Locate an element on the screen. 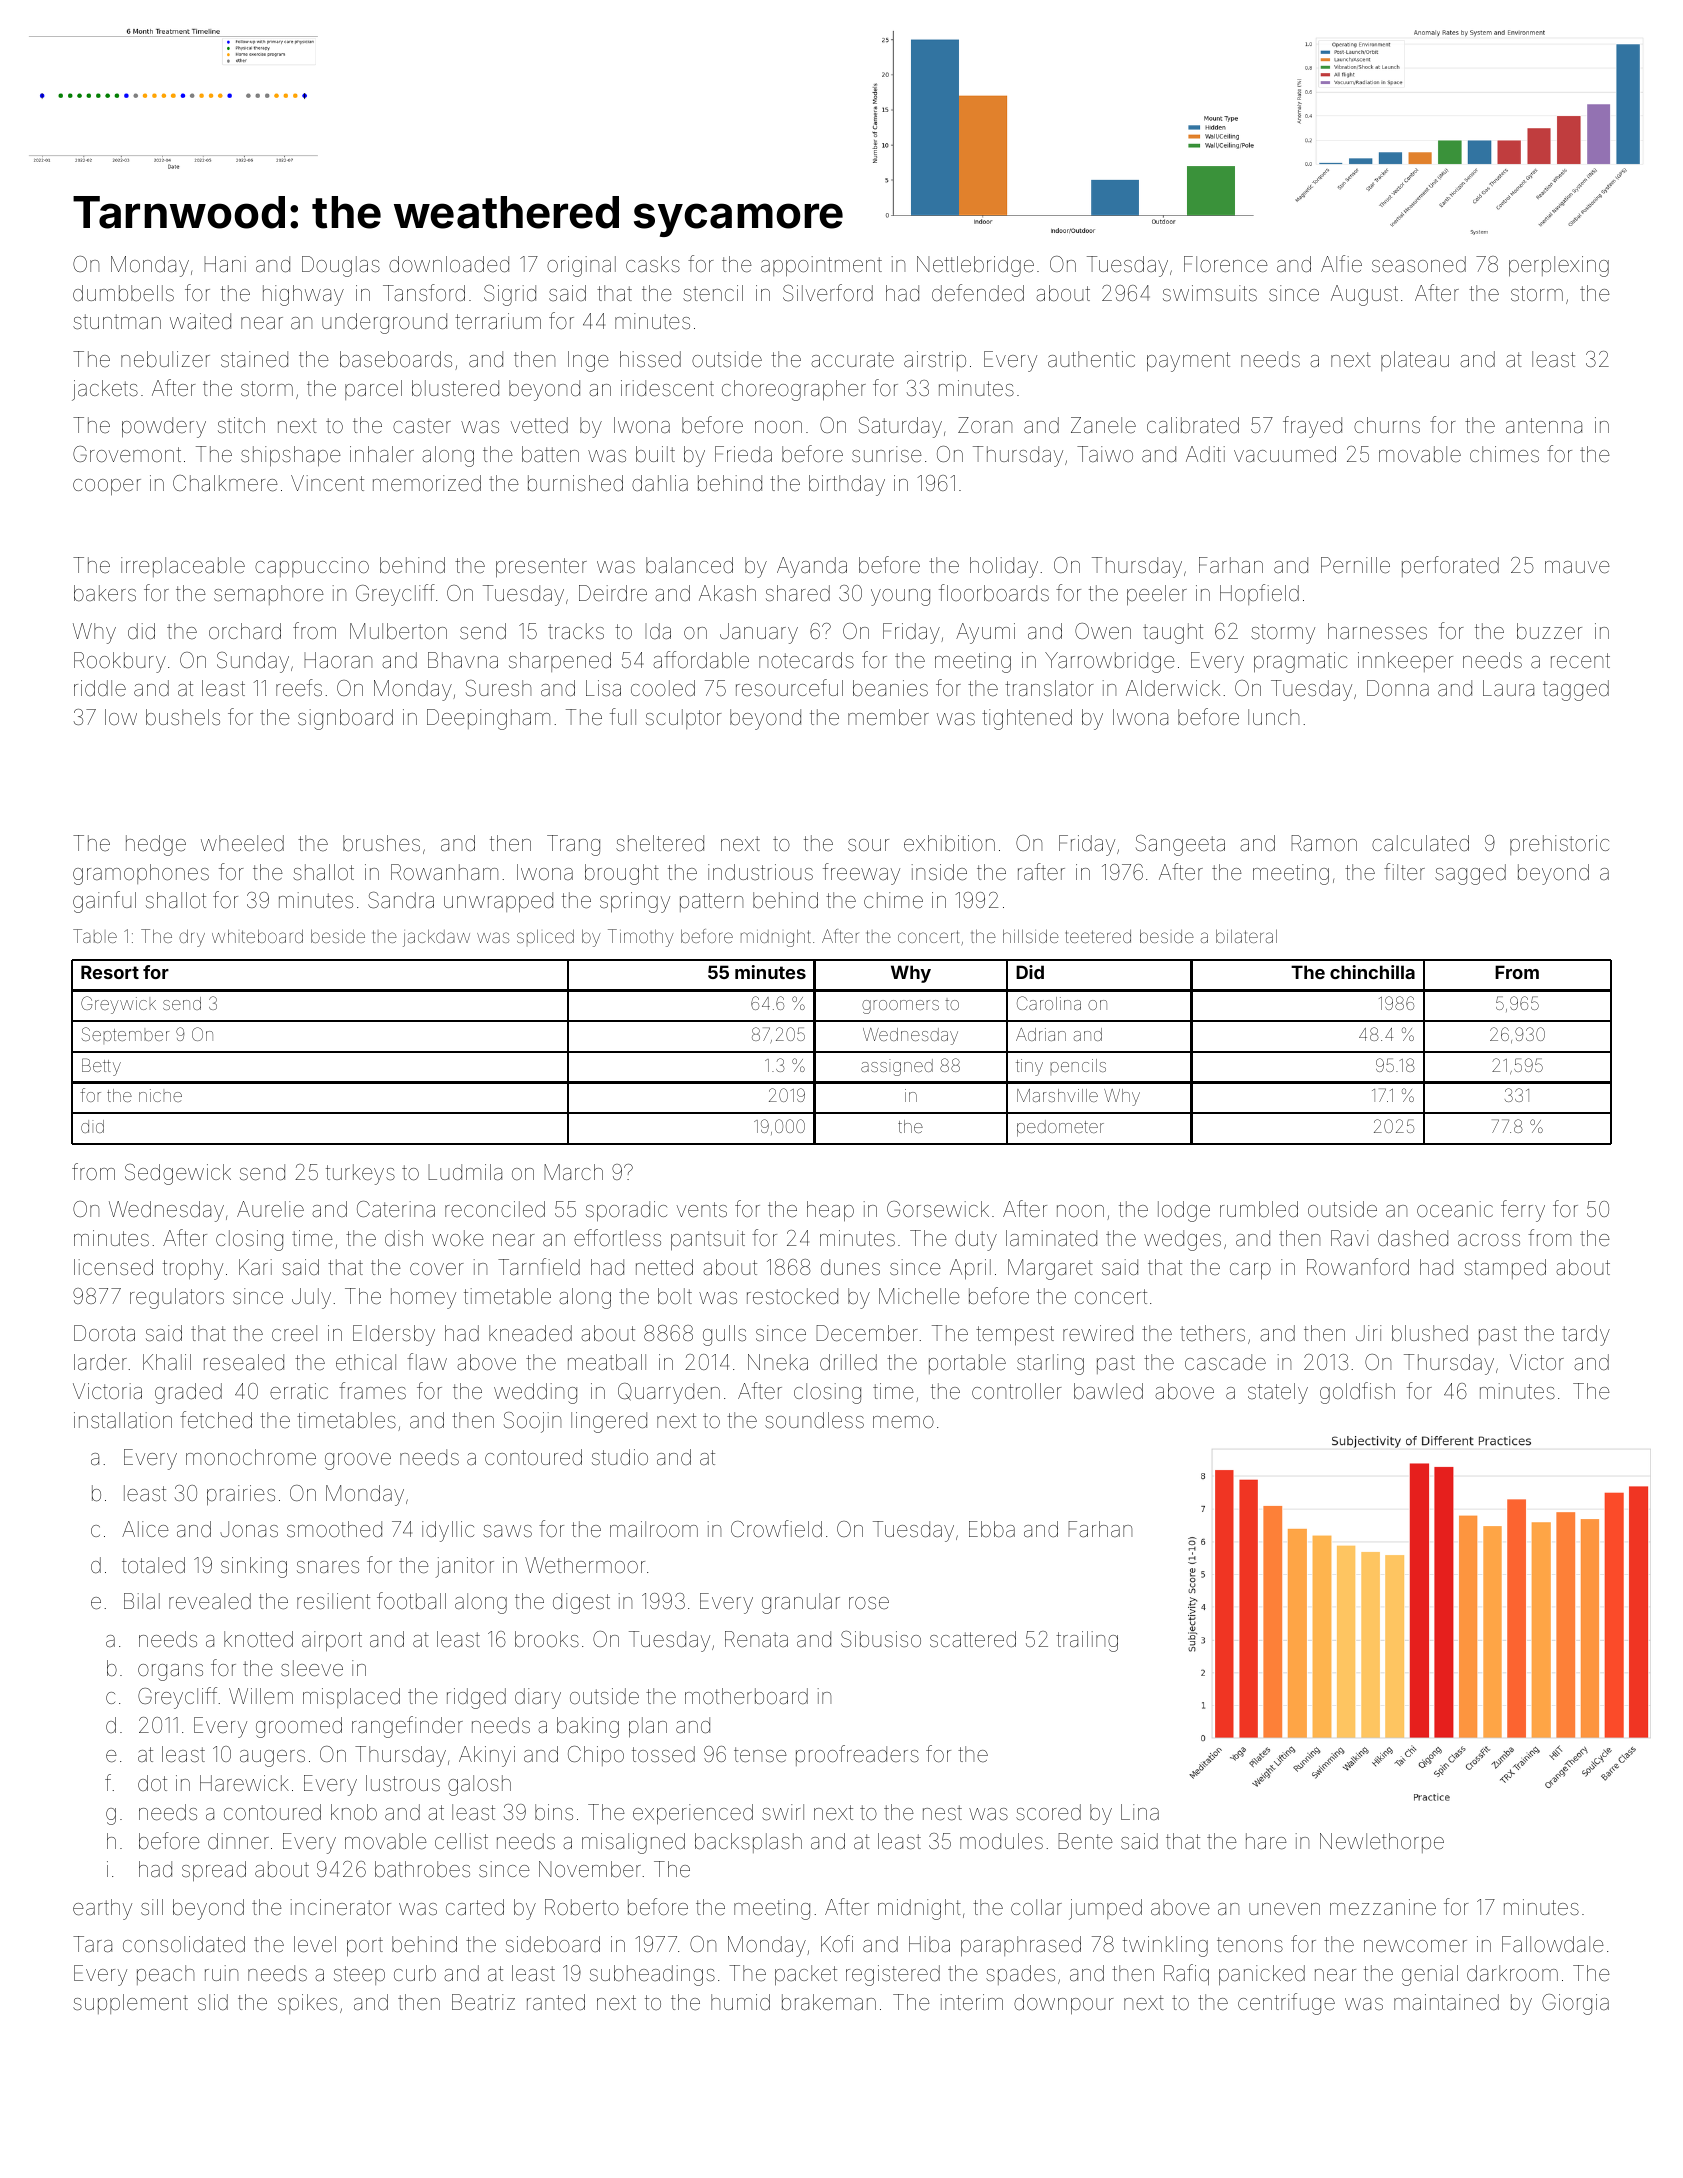 This screenshot has width=1683, height=2178. notecards is located at coordinates (806, 660).
